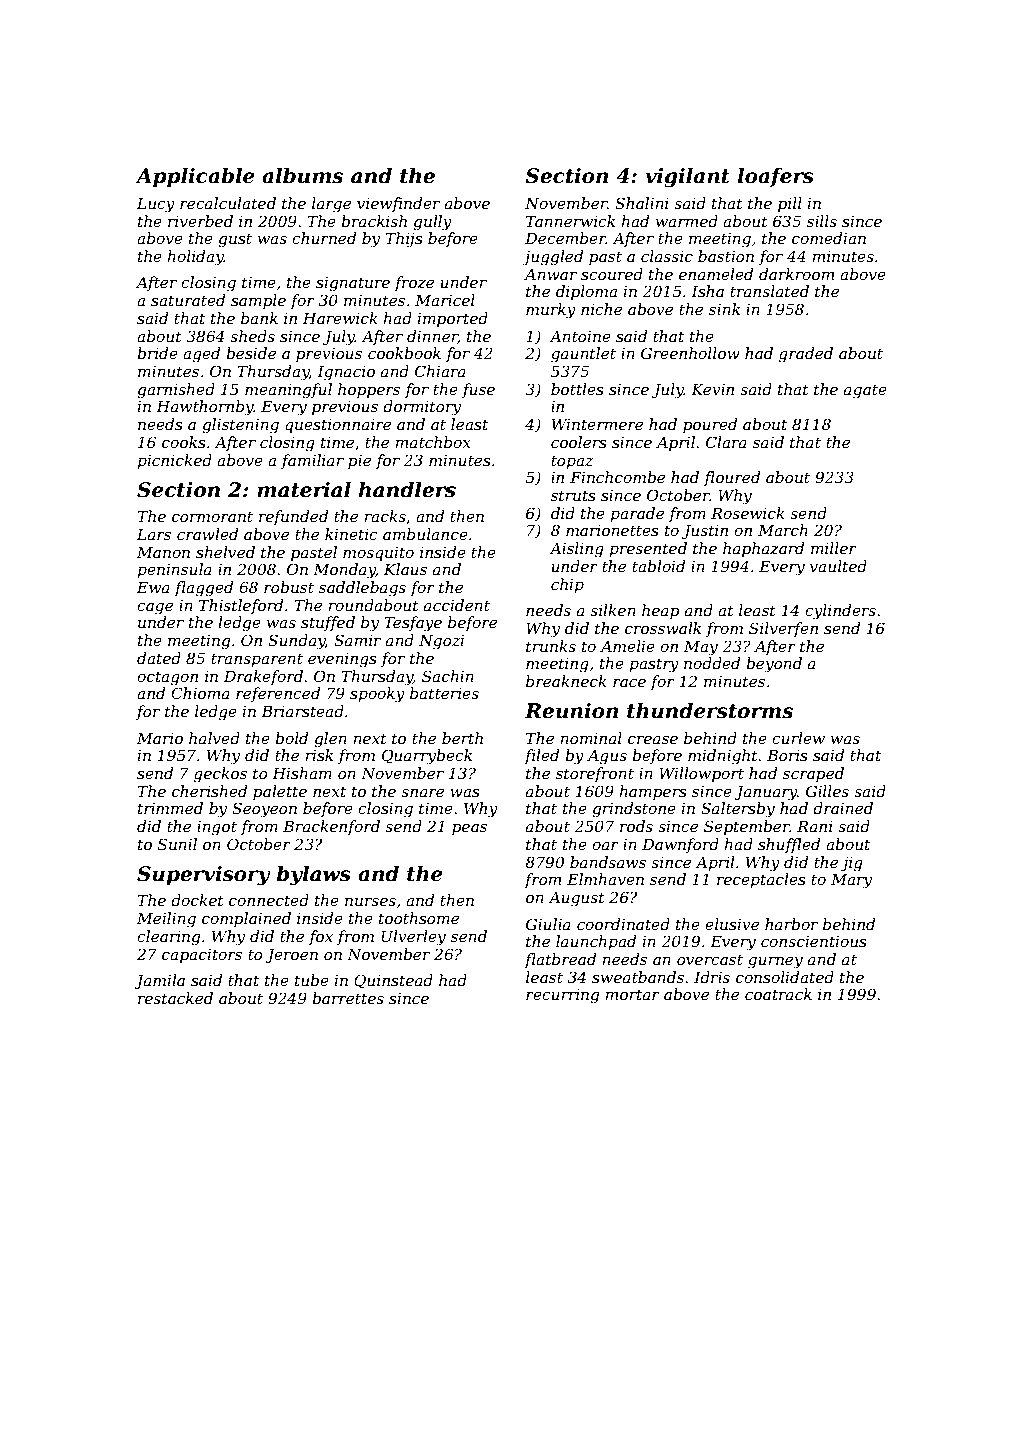 The image size is (1025, 1455). What do you see at coordinates (175, 998) in the document?
I see `restacked` at bounding box center [175, 998].
